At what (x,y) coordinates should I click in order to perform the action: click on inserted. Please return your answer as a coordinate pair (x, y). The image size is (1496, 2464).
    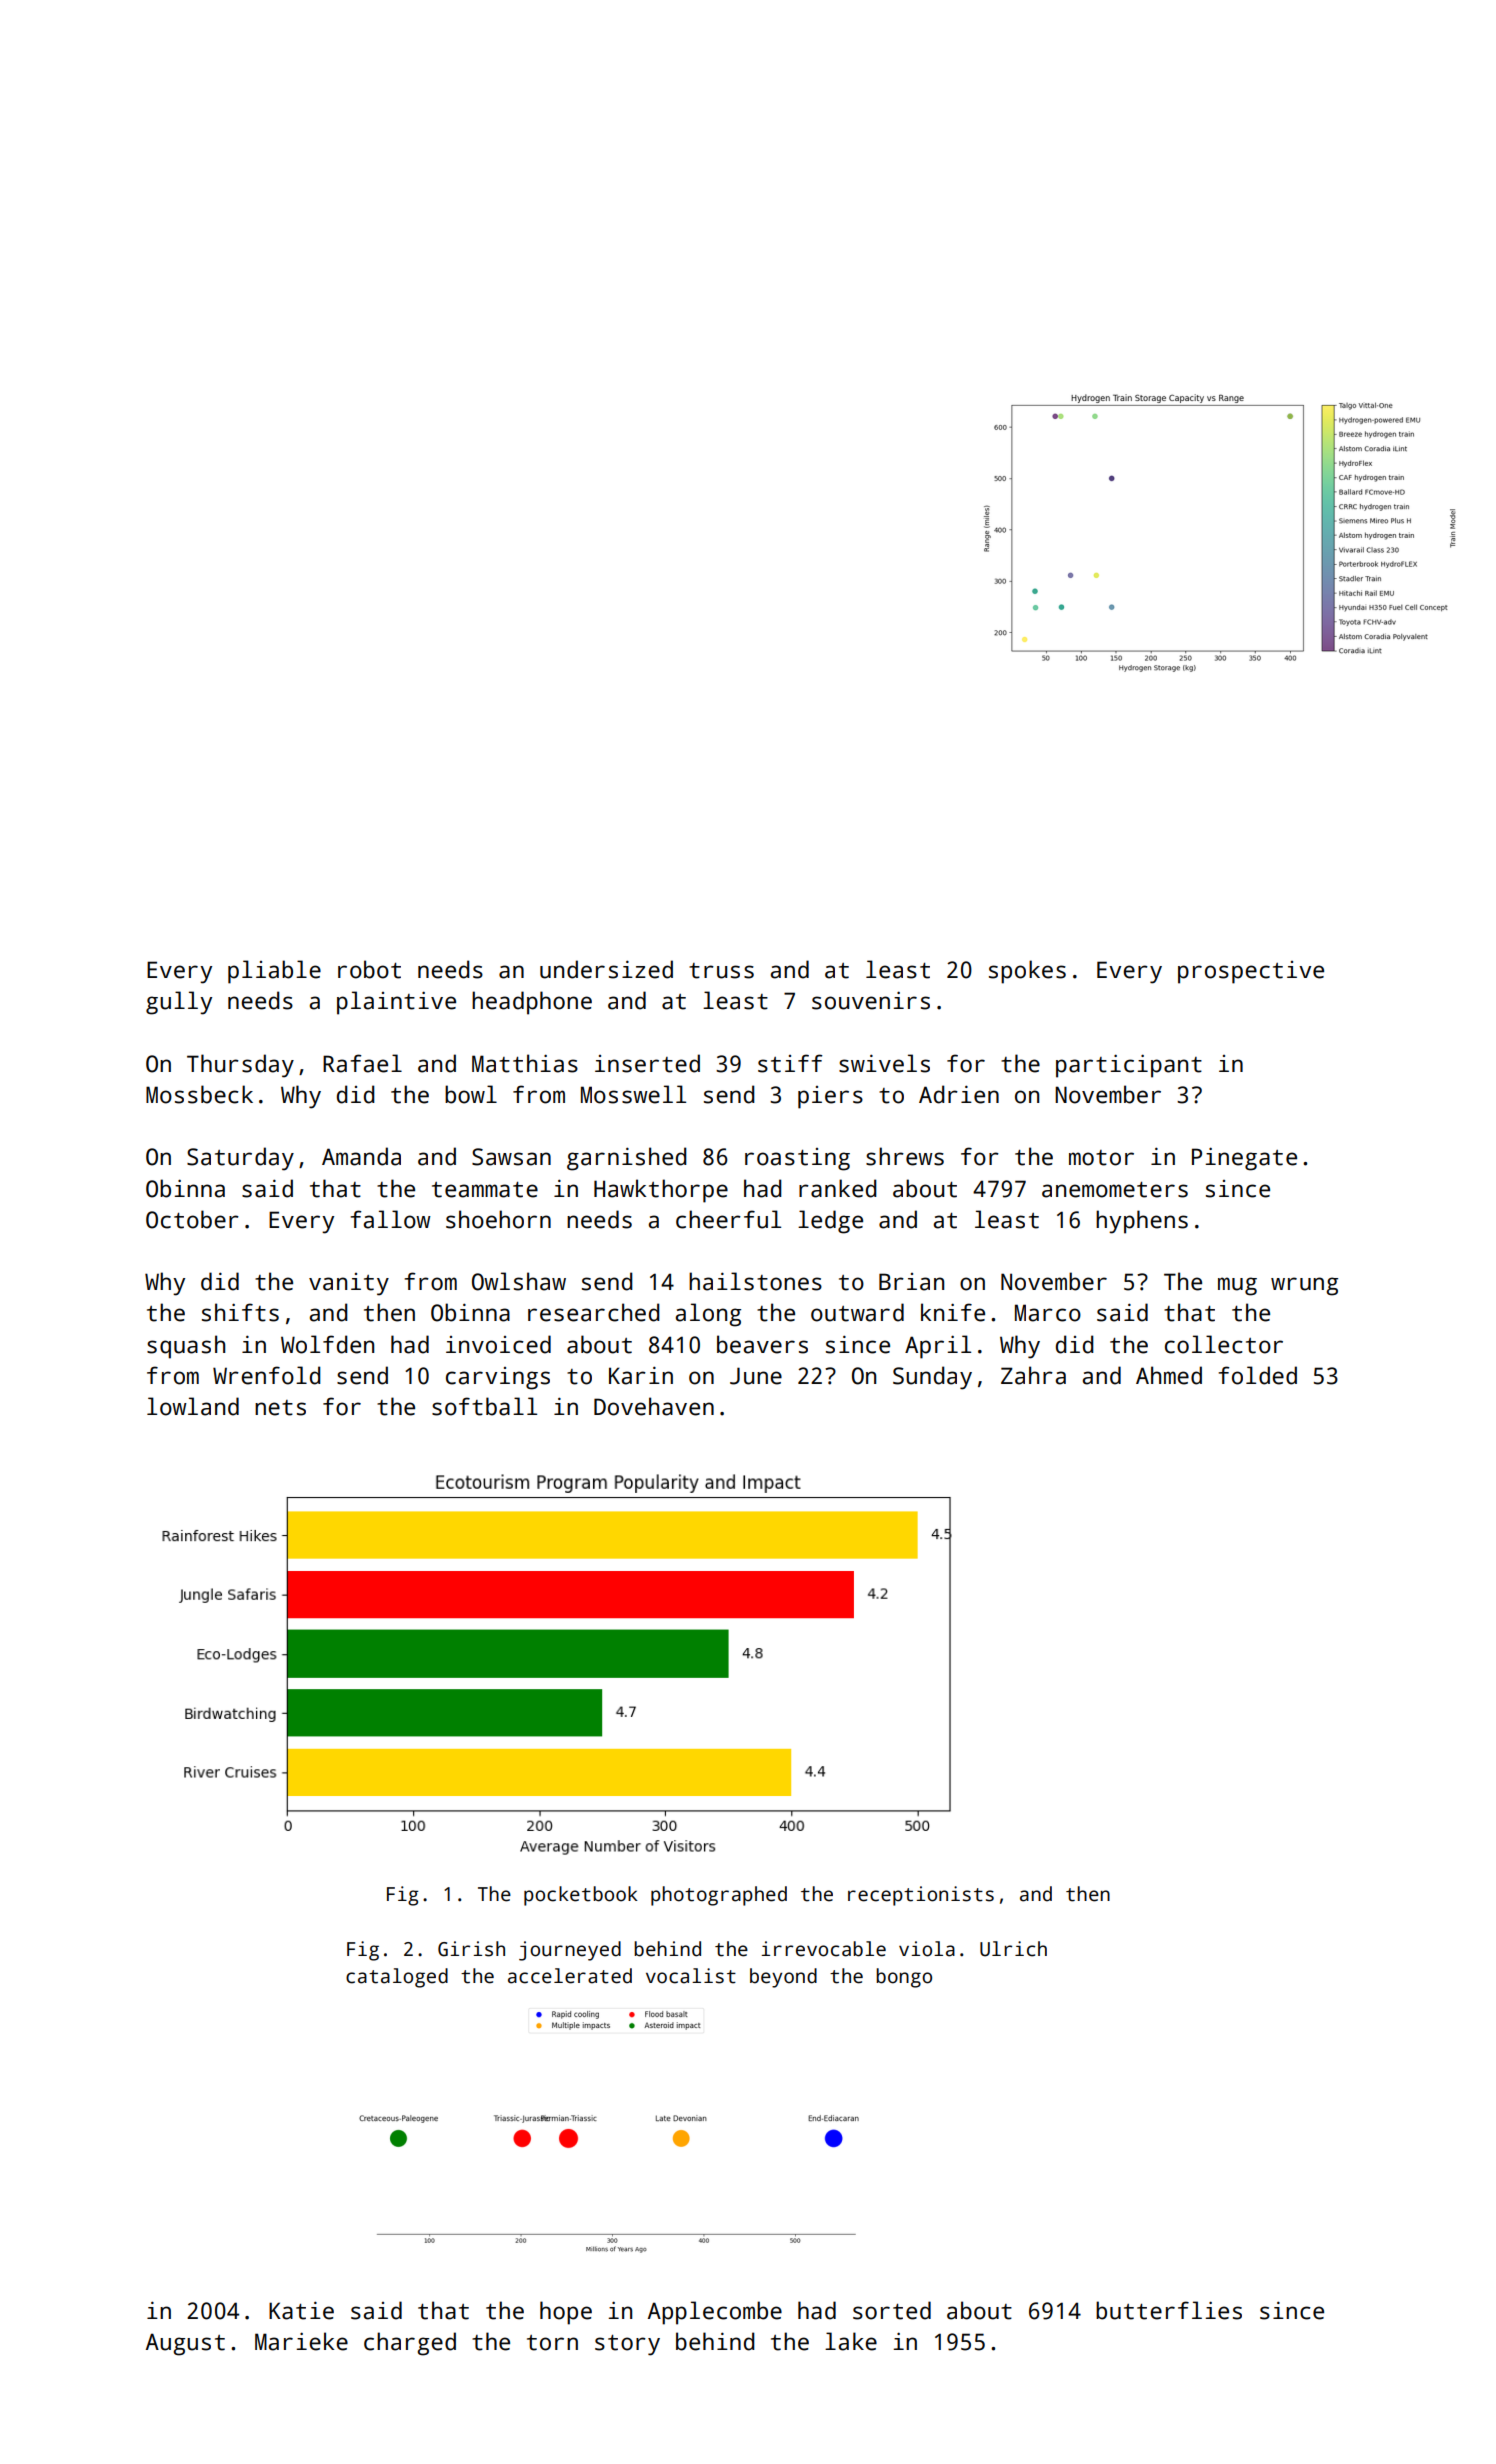
    Looking at the image, I should click on (647, 1063).
